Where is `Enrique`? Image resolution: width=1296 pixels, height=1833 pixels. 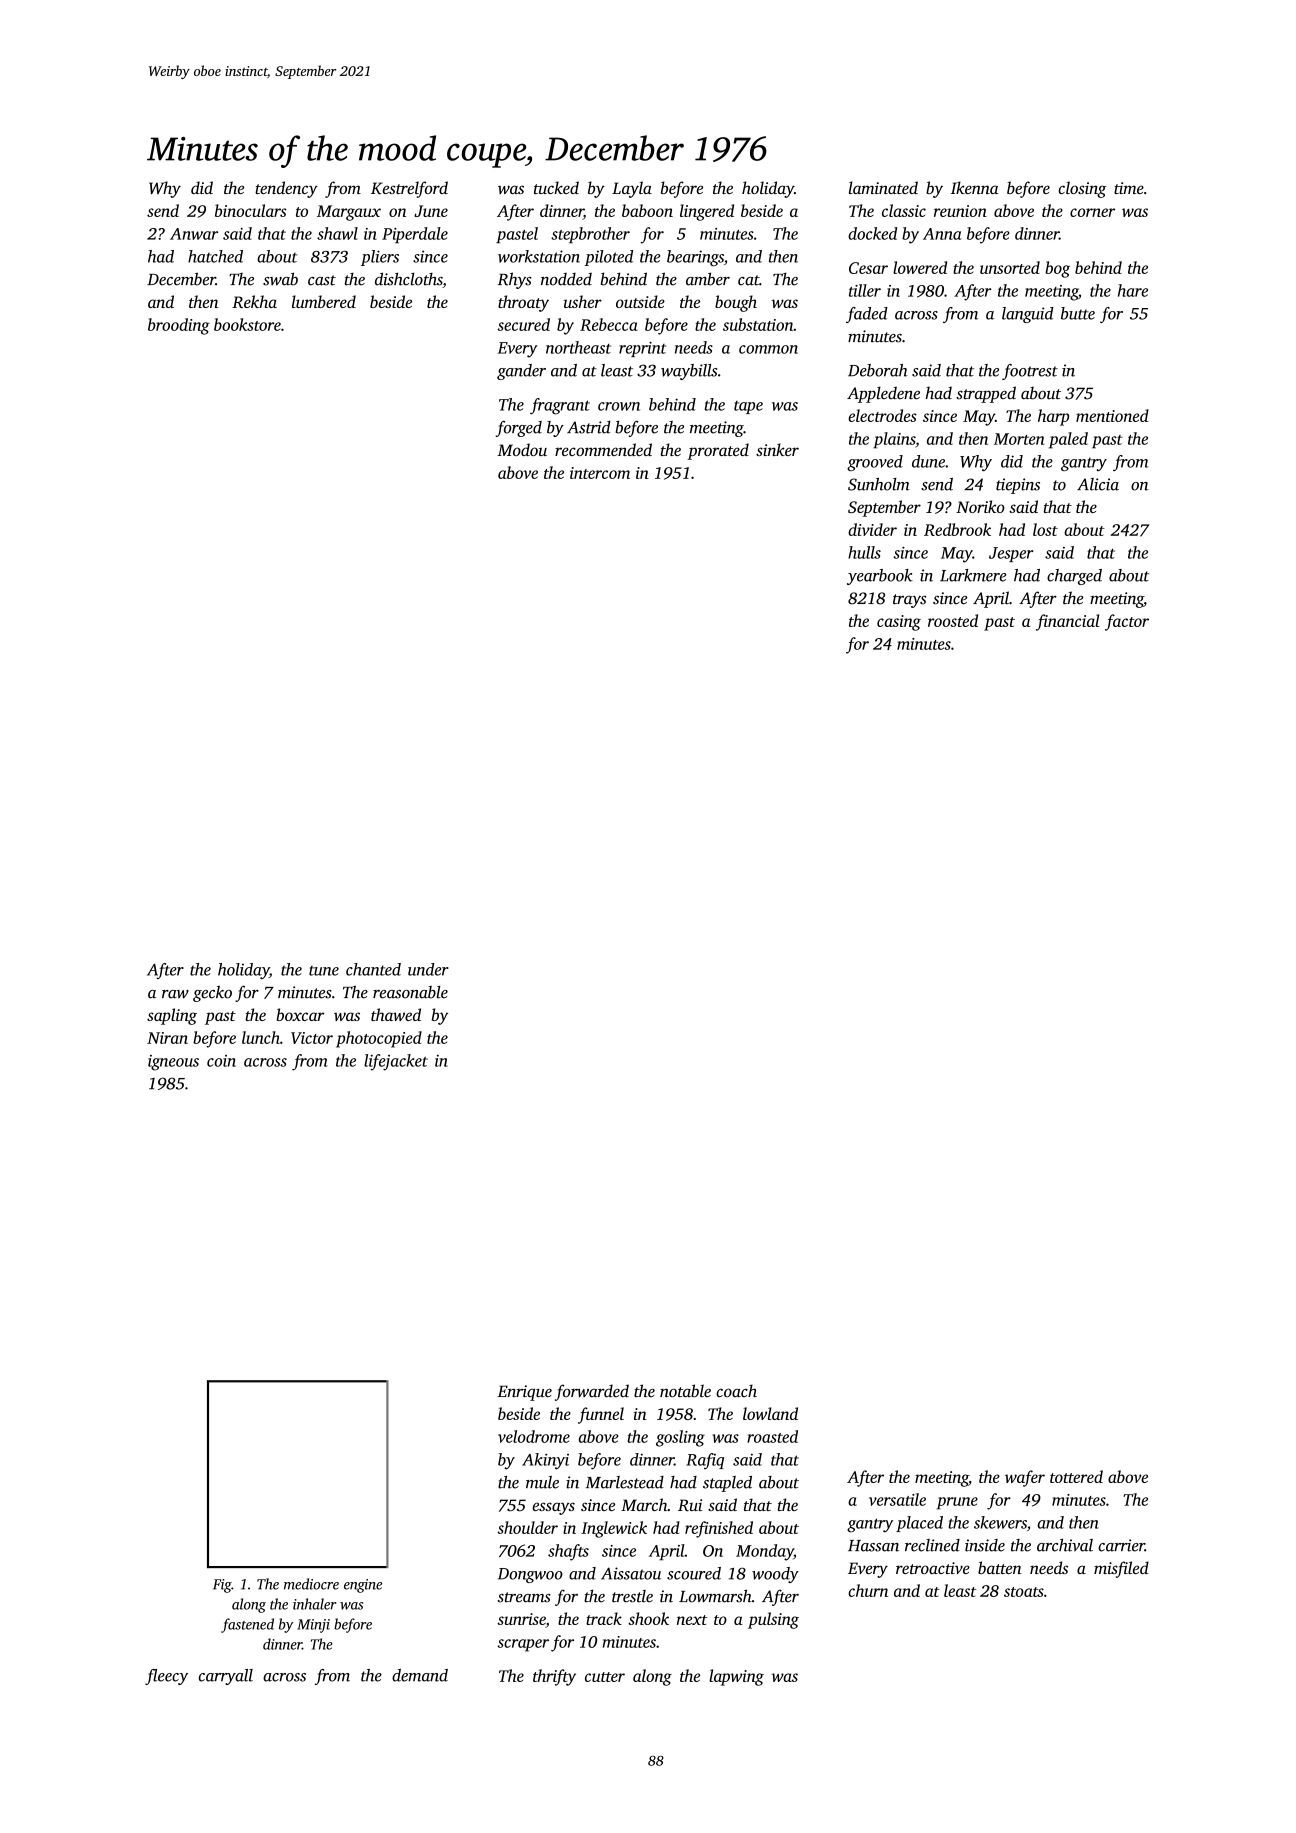
Enrique is located at coordinates (524, 1393).
